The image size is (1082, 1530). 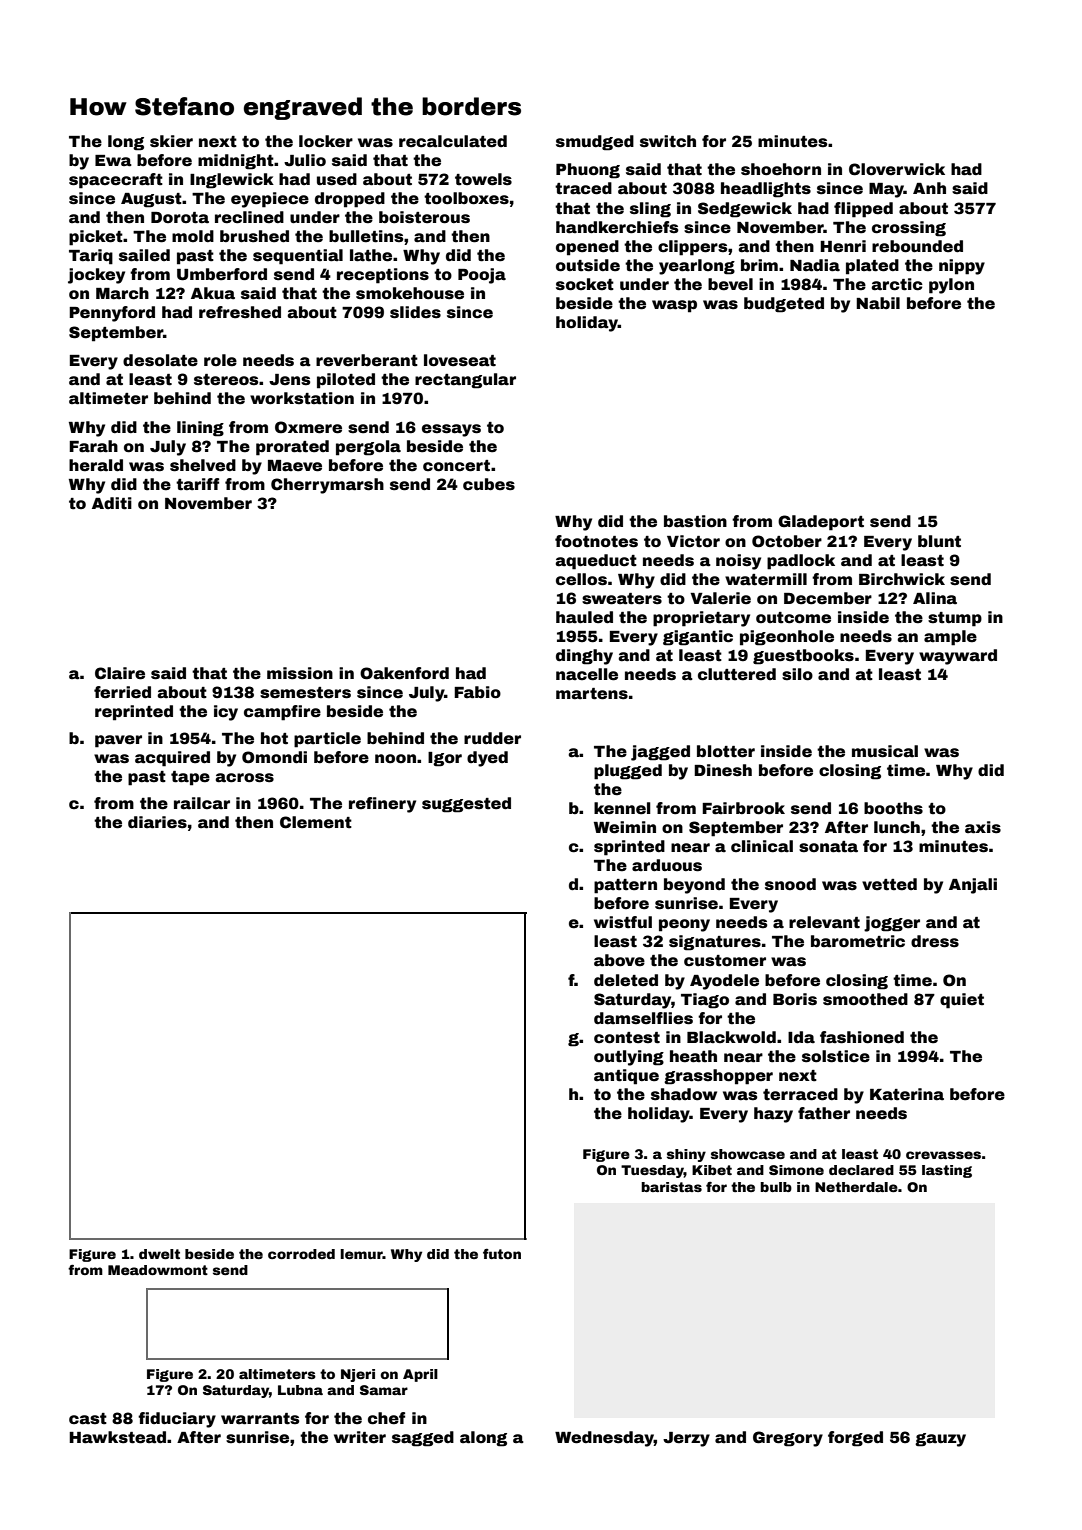 I want to click on tape, so click(x=190, y=778).
